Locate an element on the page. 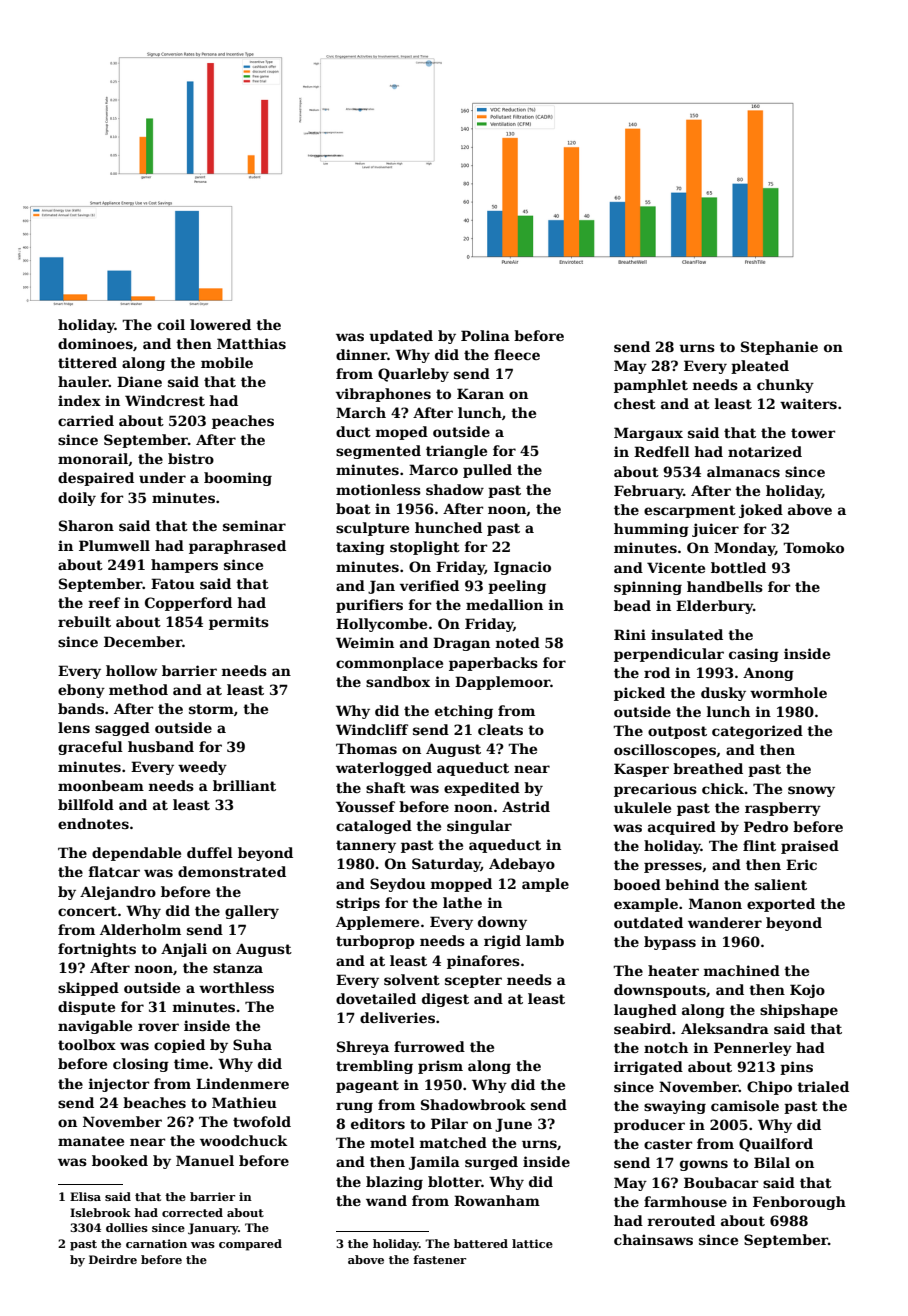  Deirdre is located at coordinates (113, 1259).
